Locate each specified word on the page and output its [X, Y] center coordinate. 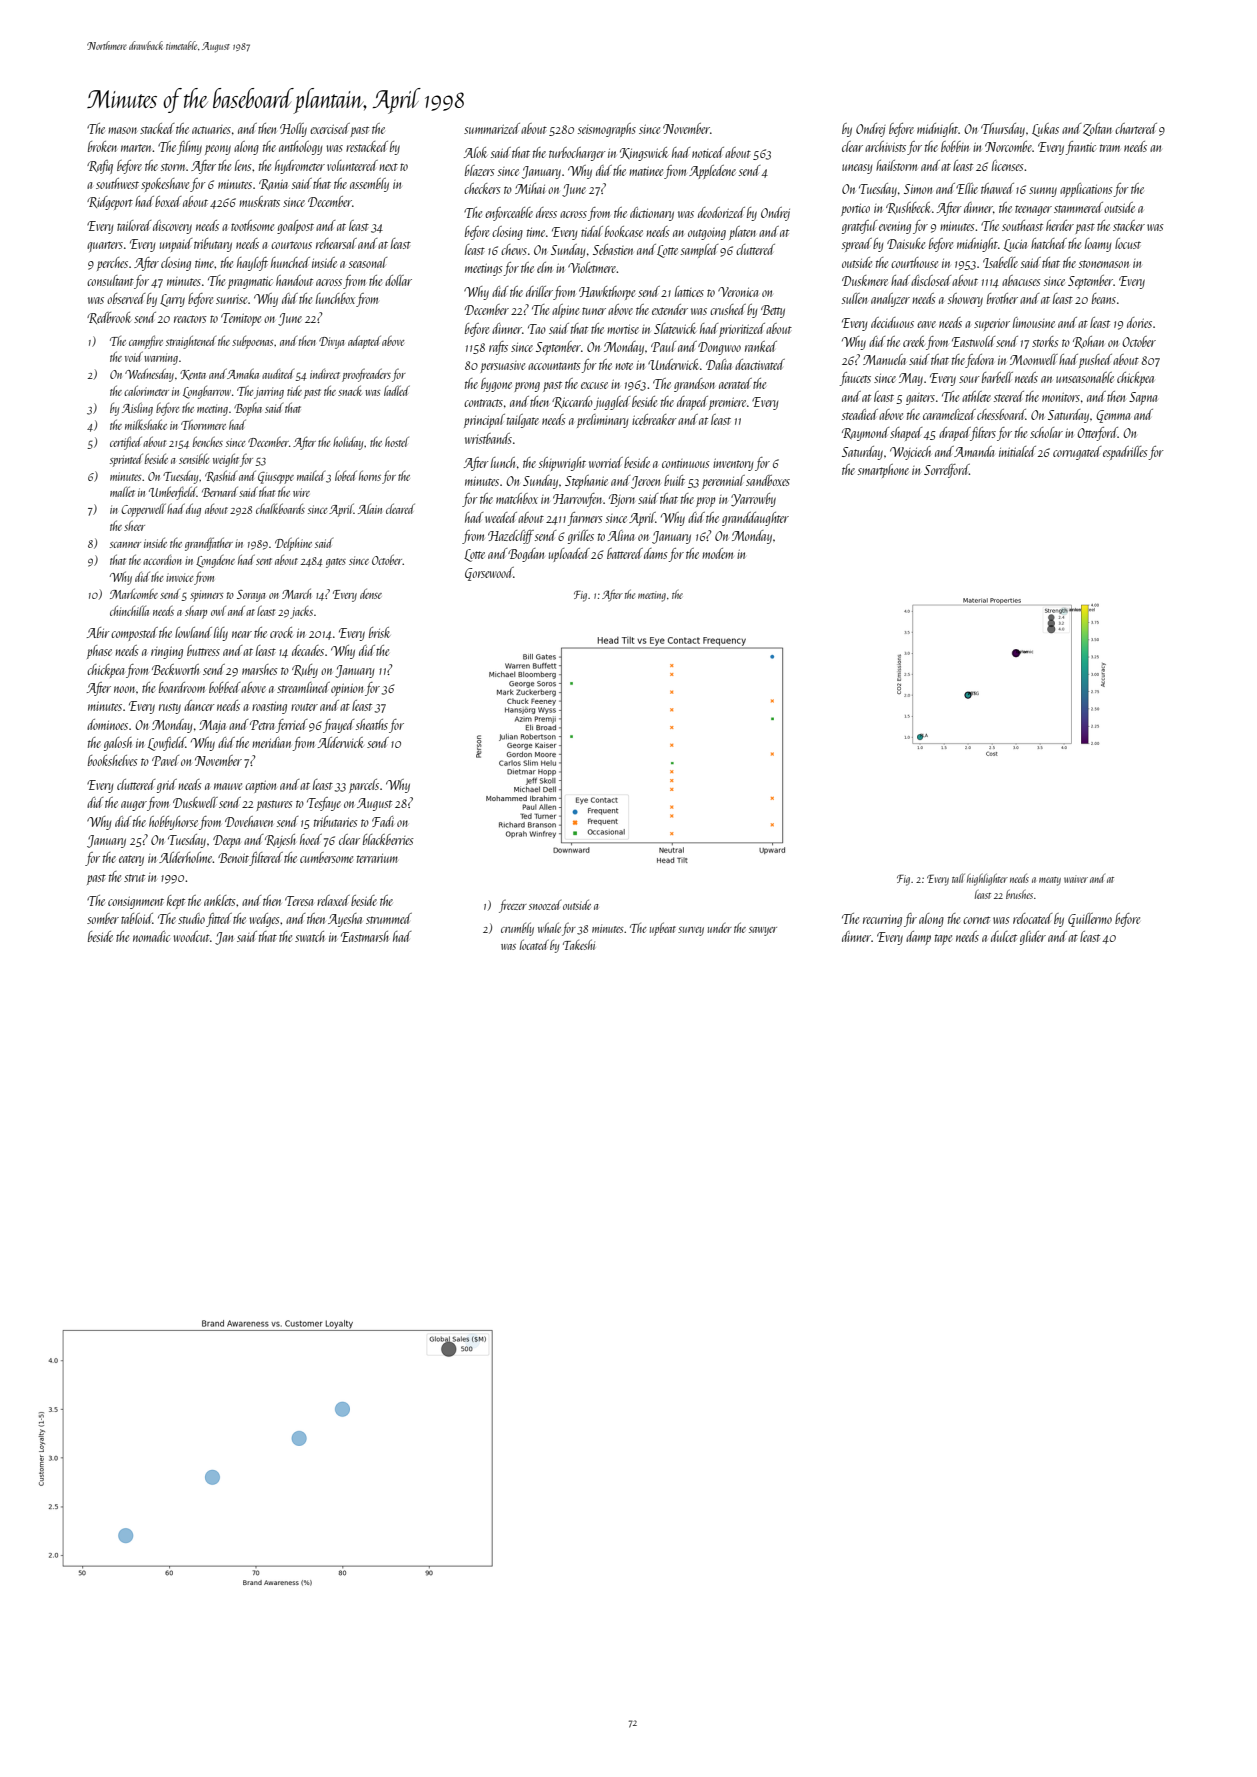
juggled [612, 403]
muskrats [259, 201]
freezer [513, 906]
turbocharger [577, 154]
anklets [220, 900]
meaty [1050, 881]
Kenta [193, 375]
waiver [1076, 879]
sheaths [372, 724]
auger [134, 806]
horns [370, 475]
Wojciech [910, 453]
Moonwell [1034, 359]
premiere [727, 403]
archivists [885, 146]
